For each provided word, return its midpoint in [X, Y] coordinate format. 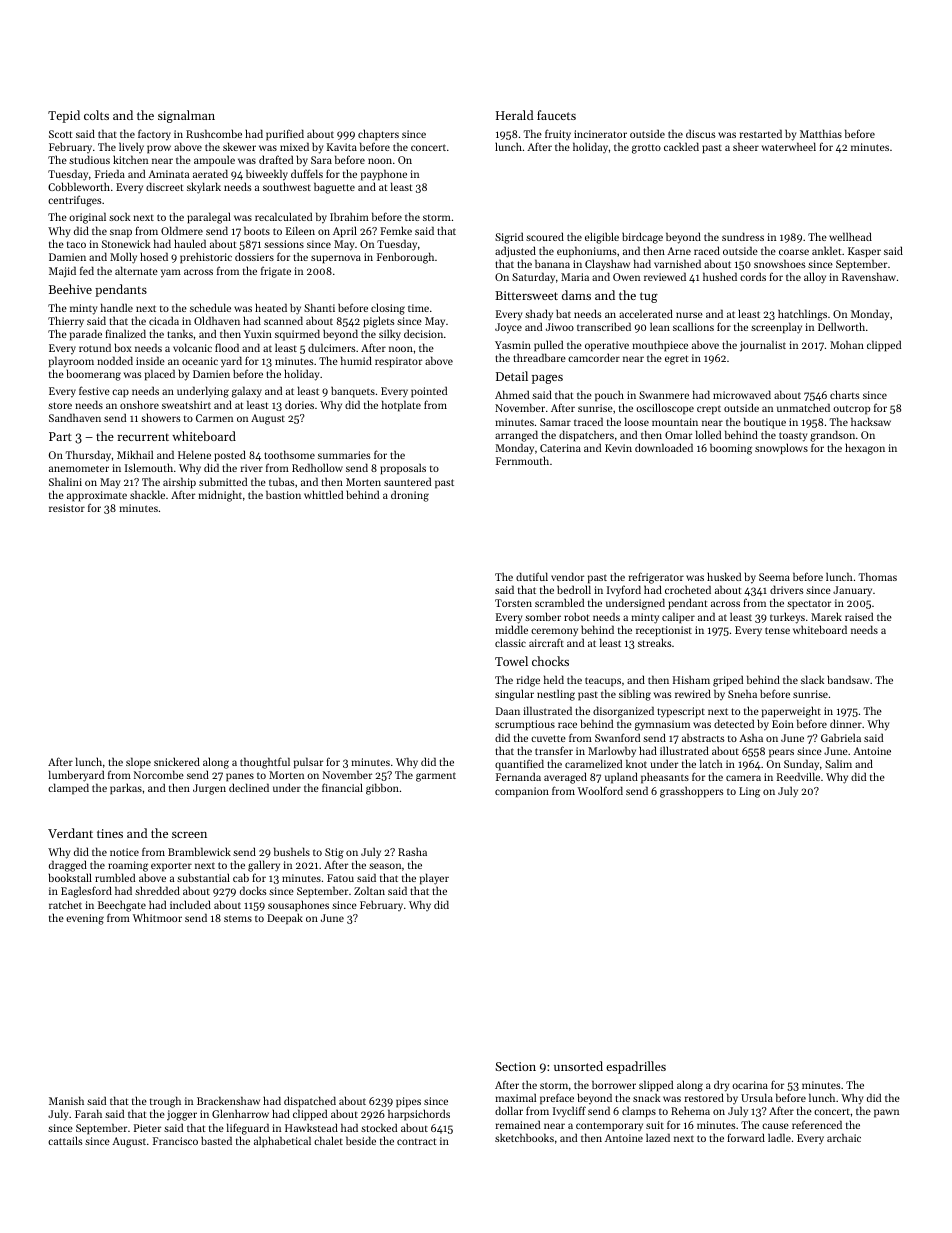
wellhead [850, 236]
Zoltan [369, 890]
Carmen [214, 418]
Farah [88, 1113]
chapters [378, 135]
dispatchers [586, 436]
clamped [68, 789]
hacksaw [871, 421]
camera [743, 778]
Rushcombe [214, 133]
